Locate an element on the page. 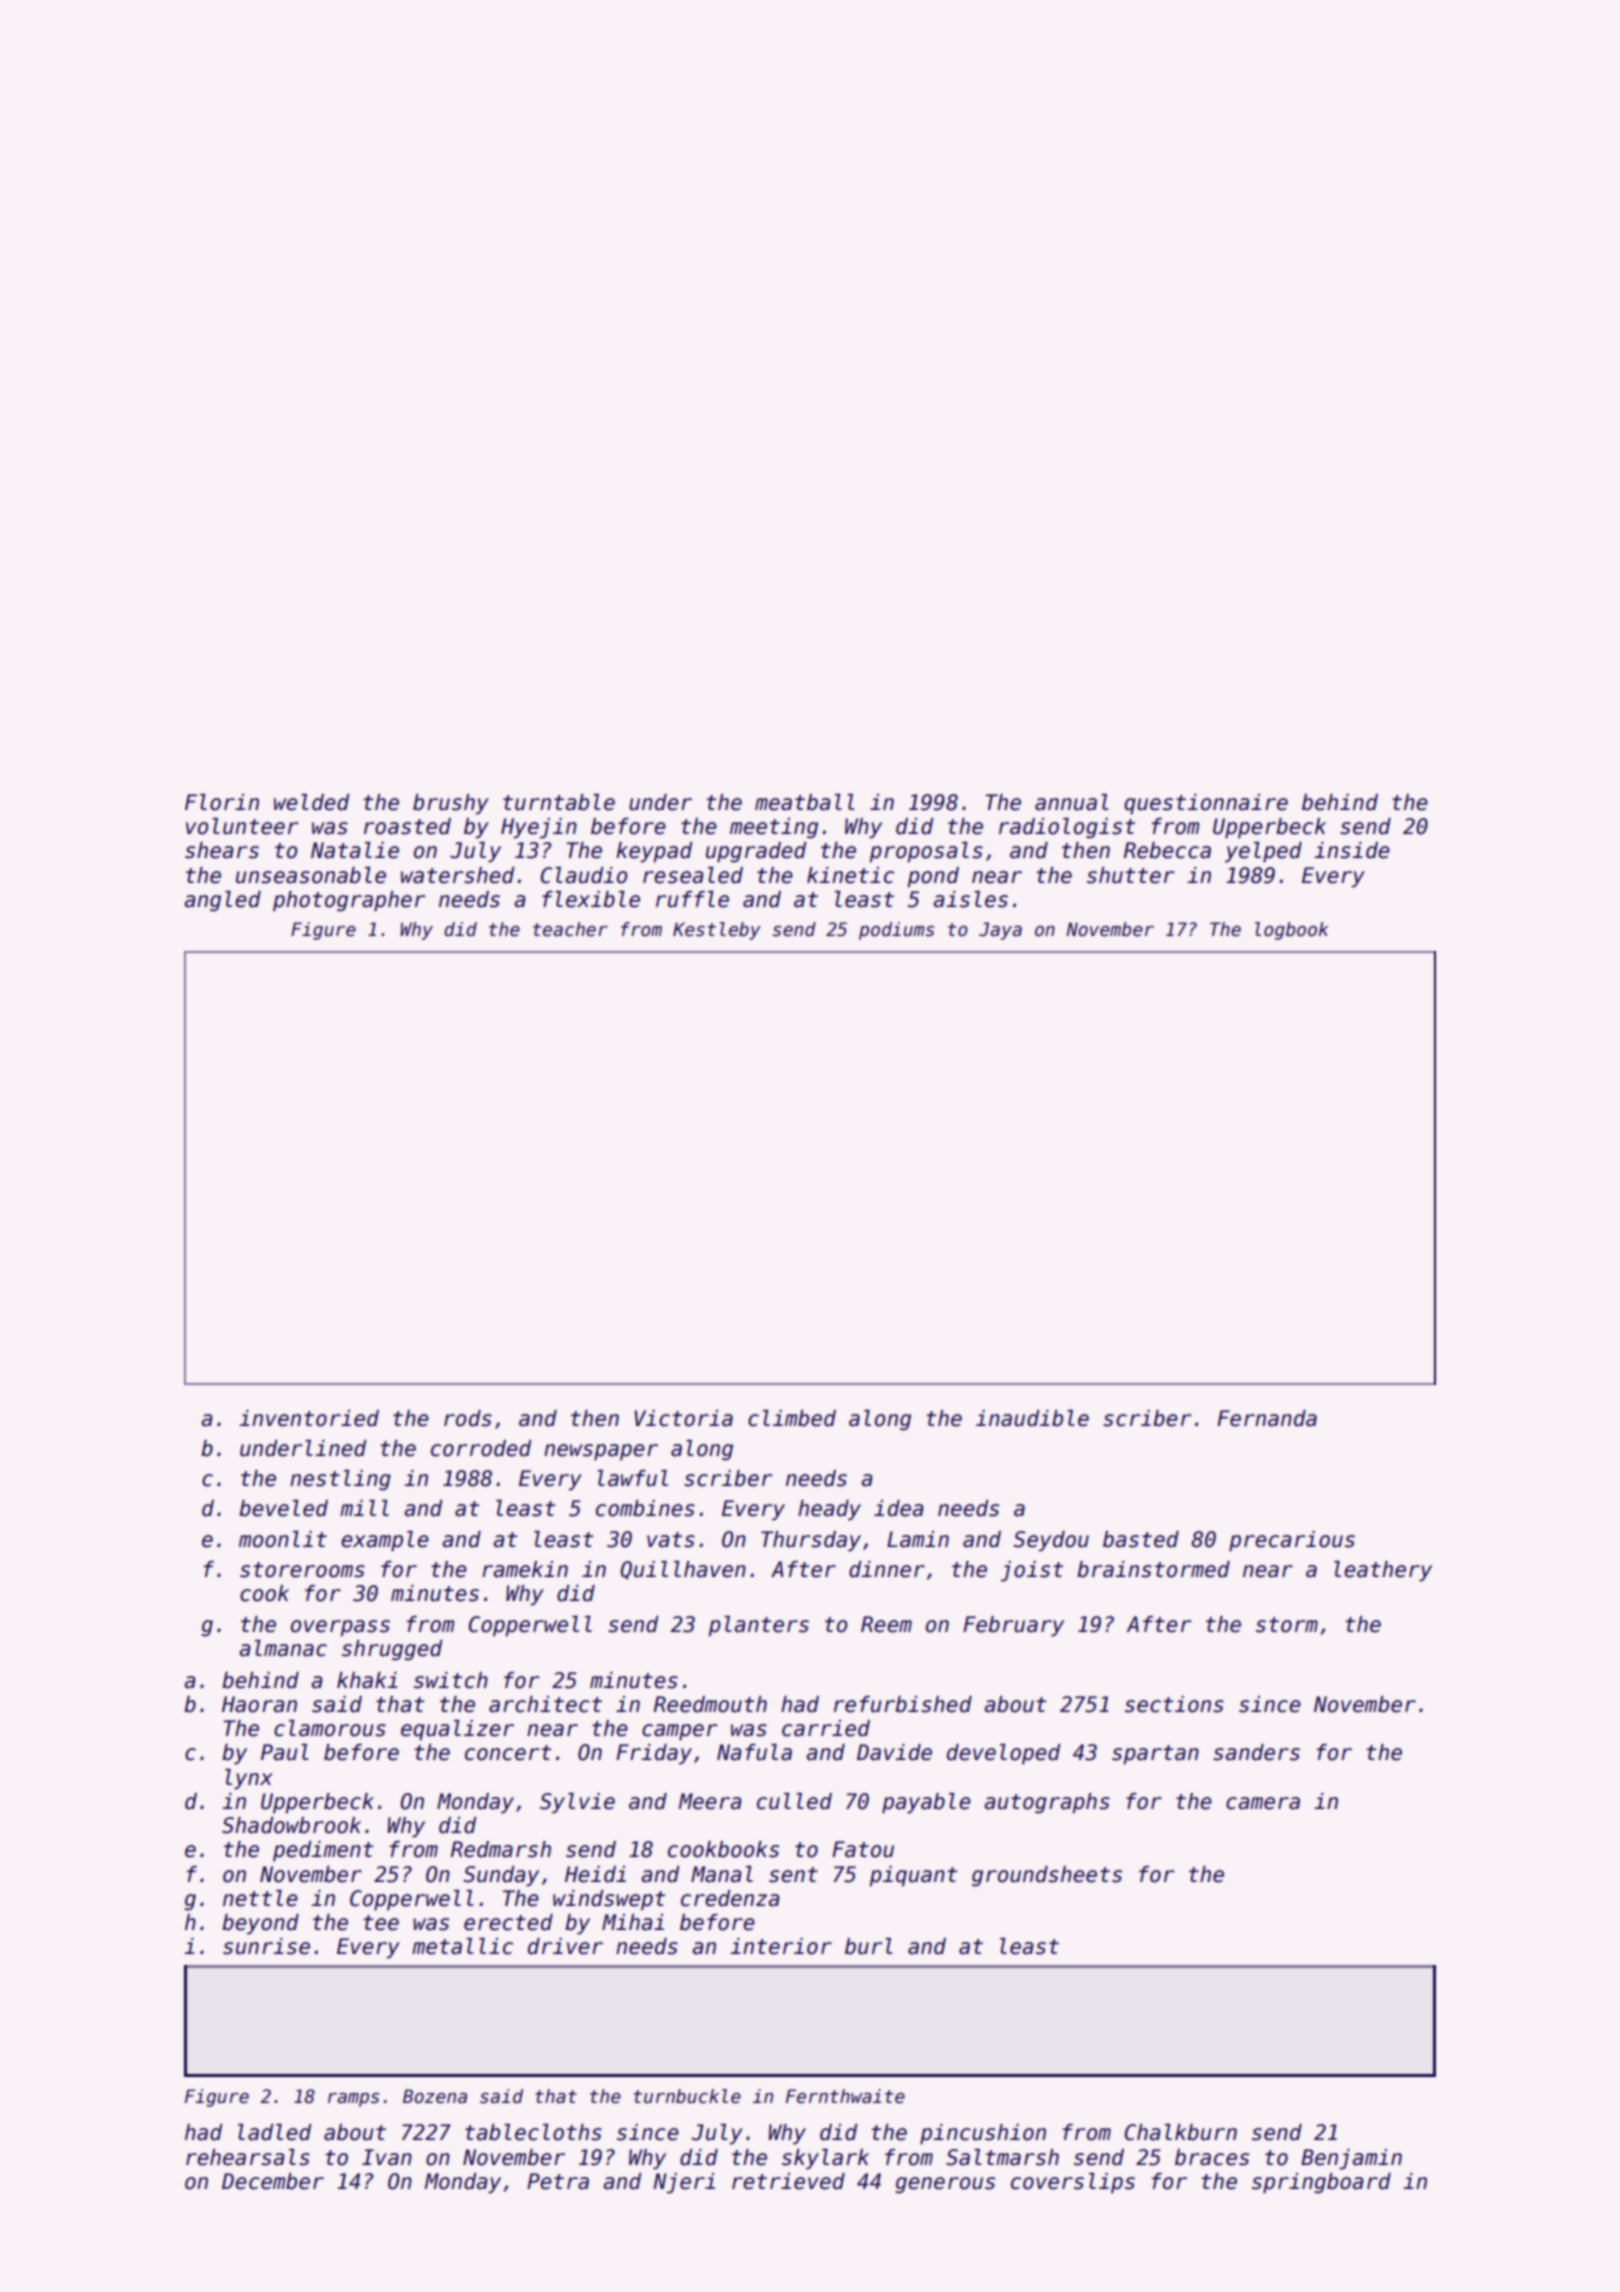  welded is located at coordinates (311, 802).
